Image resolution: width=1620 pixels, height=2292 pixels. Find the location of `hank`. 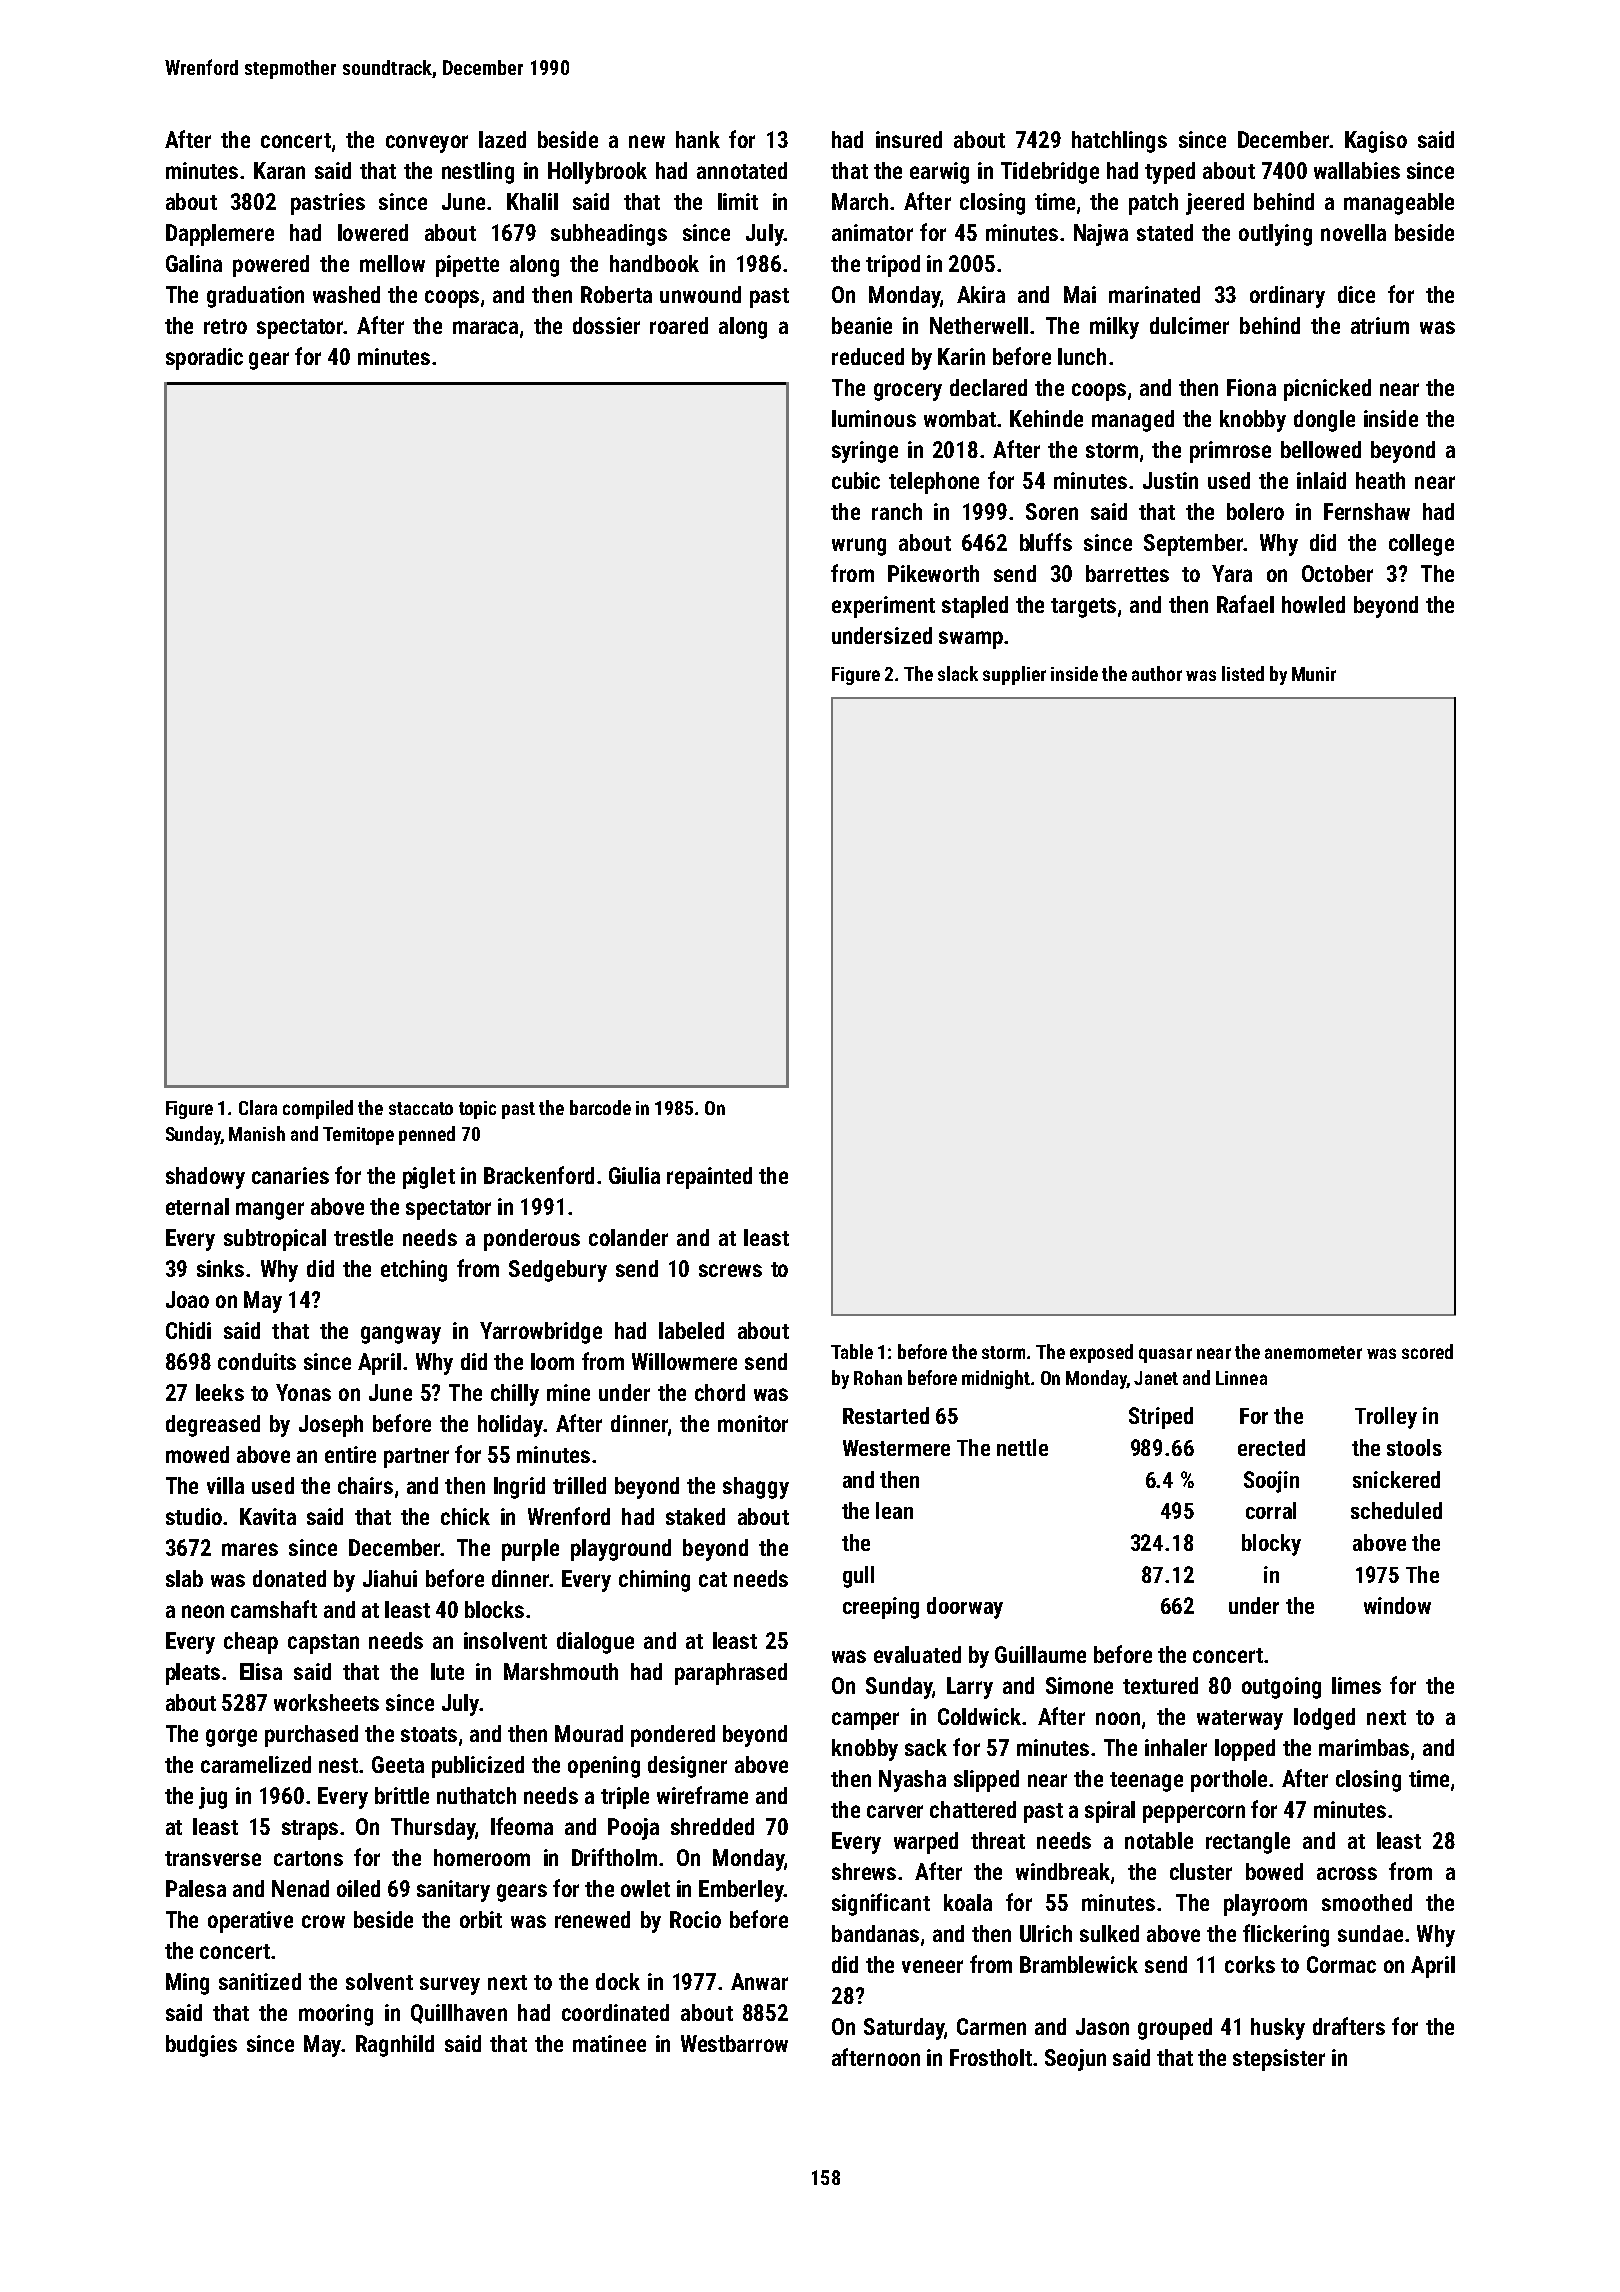

hank is located at coordinates (698, 139).
